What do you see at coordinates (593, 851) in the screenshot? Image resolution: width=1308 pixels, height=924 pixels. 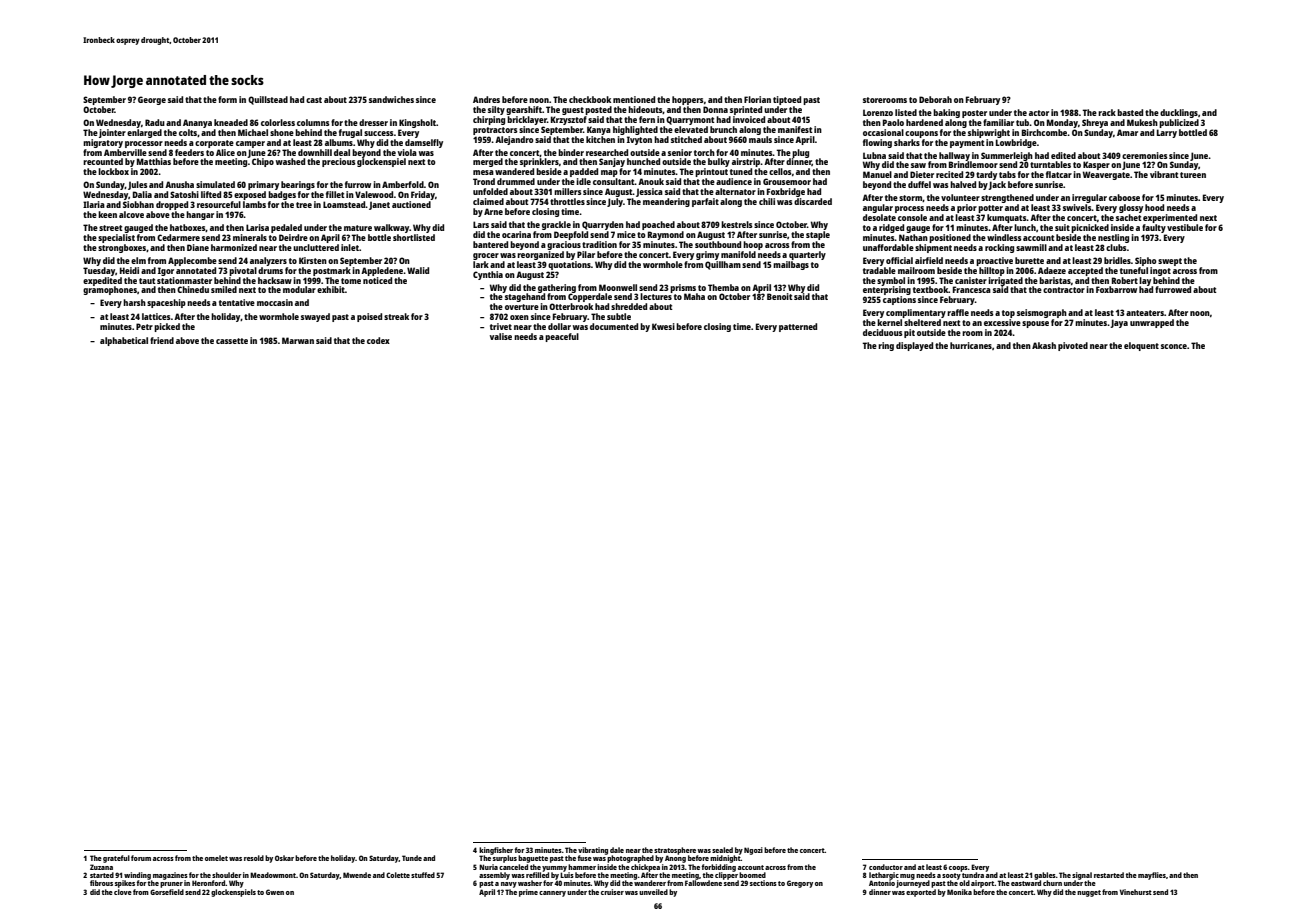 I see `vibrating` at bounding box center [593, 851].
